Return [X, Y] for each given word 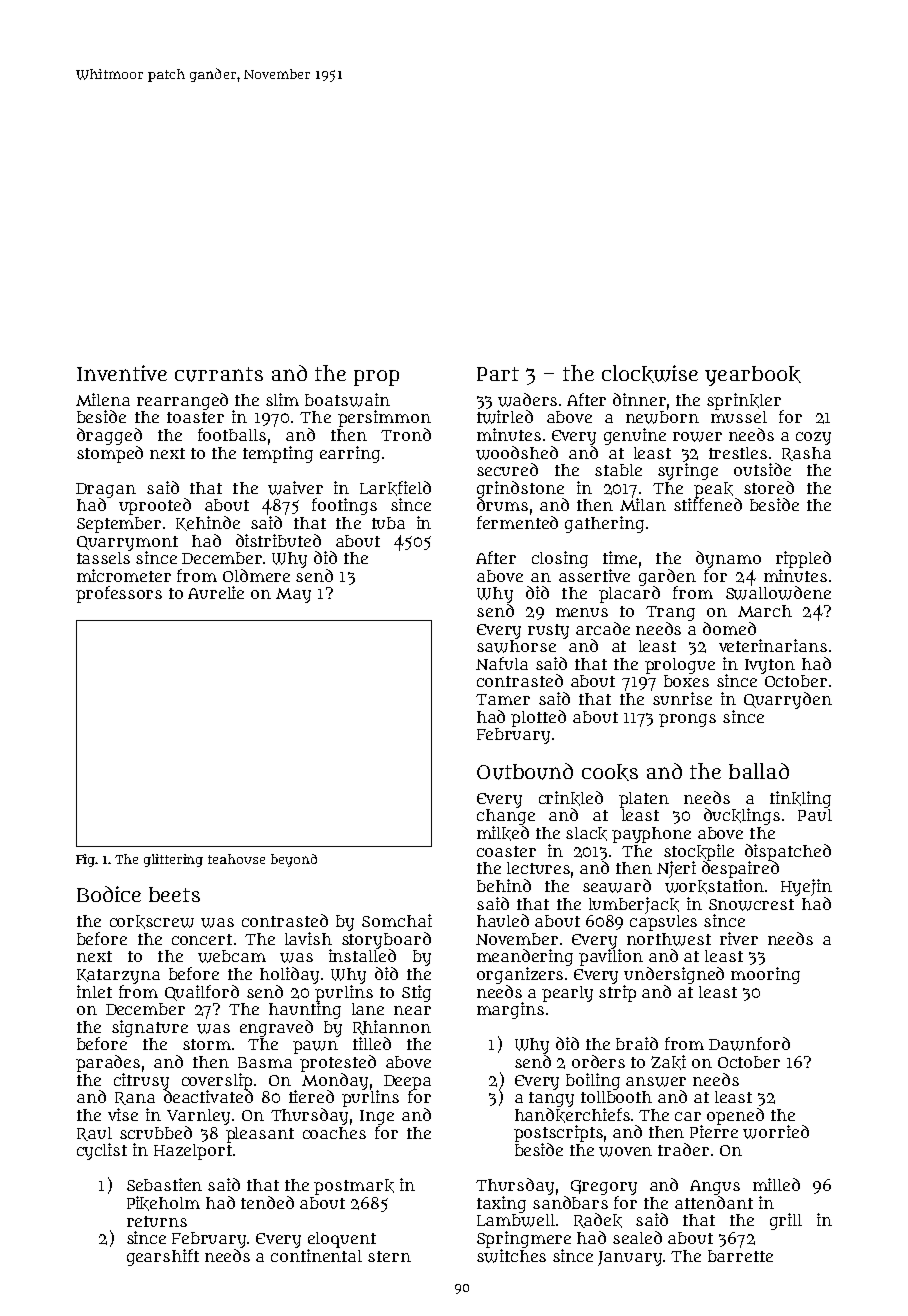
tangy [551, 1099]
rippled [803, 559]
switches [511, 1256]
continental [316, 1255]
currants [219, 374]
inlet [94, 991]
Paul [815, 815]
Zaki [668, 1062]
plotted [538, 718]
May [293, 595]
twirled [505, 417]
